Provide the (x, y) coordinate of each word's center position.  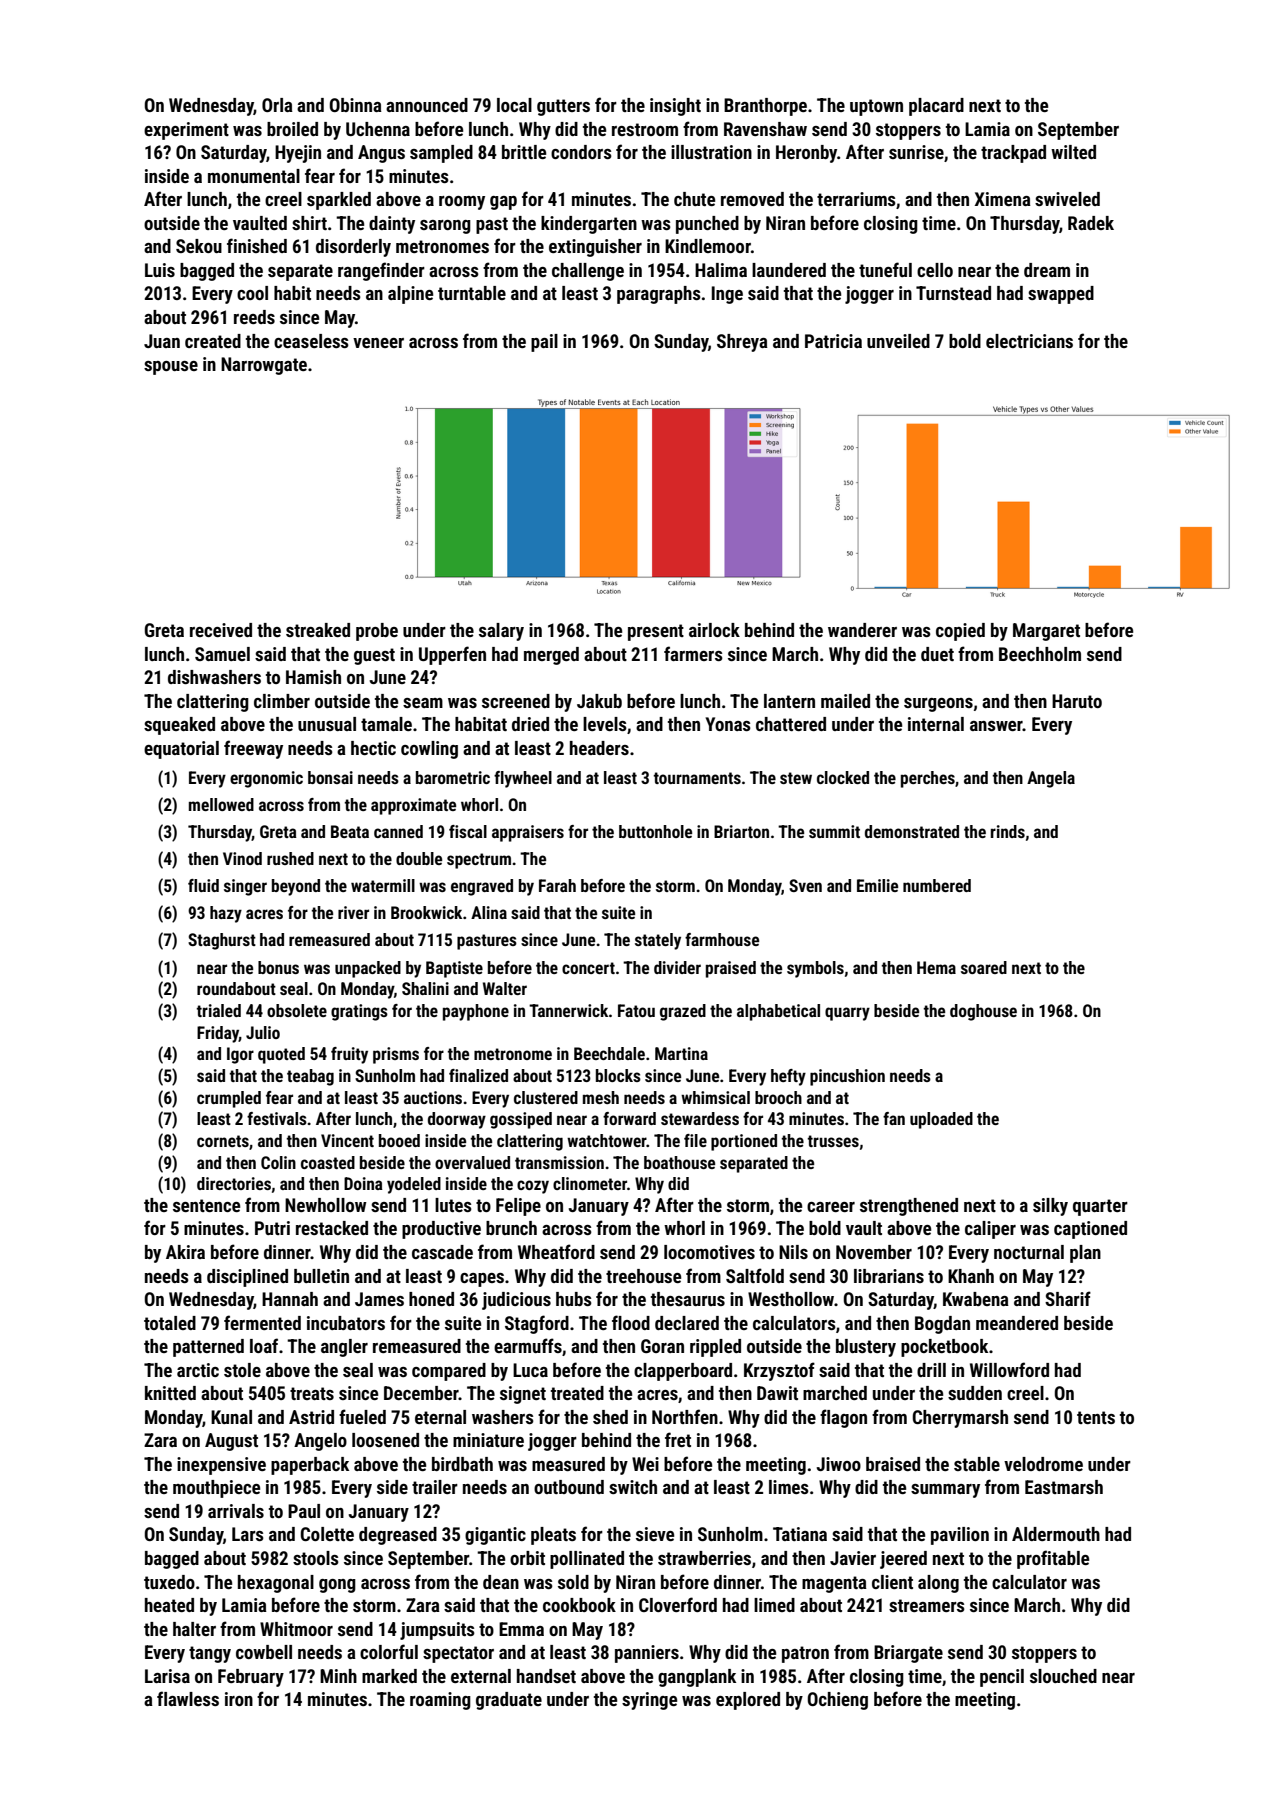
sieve (655, 1534)
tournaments (697, 778)
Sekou (199, 246)
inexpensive (221, 1466)
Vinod (242, 858)
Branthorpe (765, 107)
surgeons (938, 705)
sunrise (916, 152)
